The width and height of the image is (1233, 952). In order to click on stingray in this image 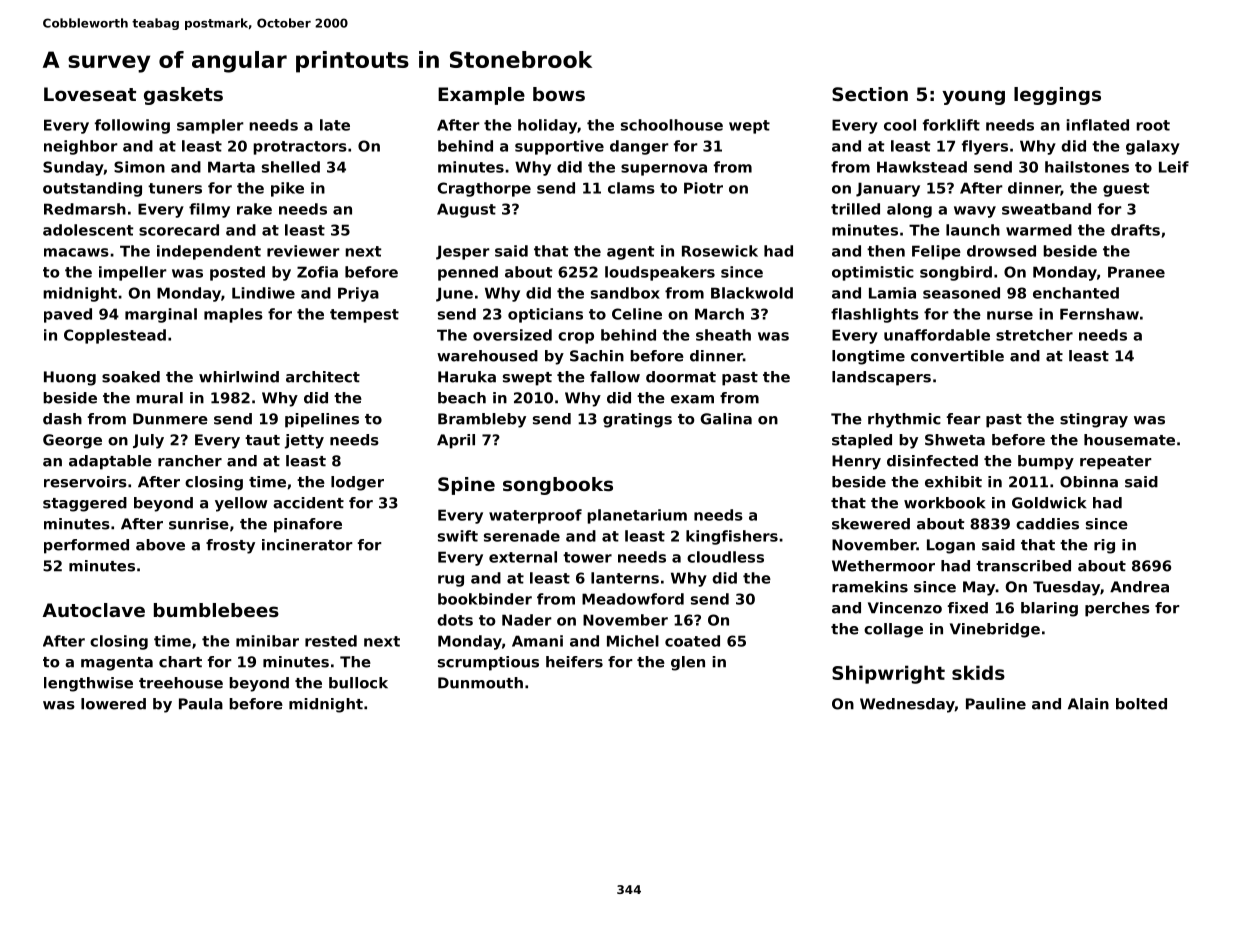, I will do `click(1094, 420)`.
